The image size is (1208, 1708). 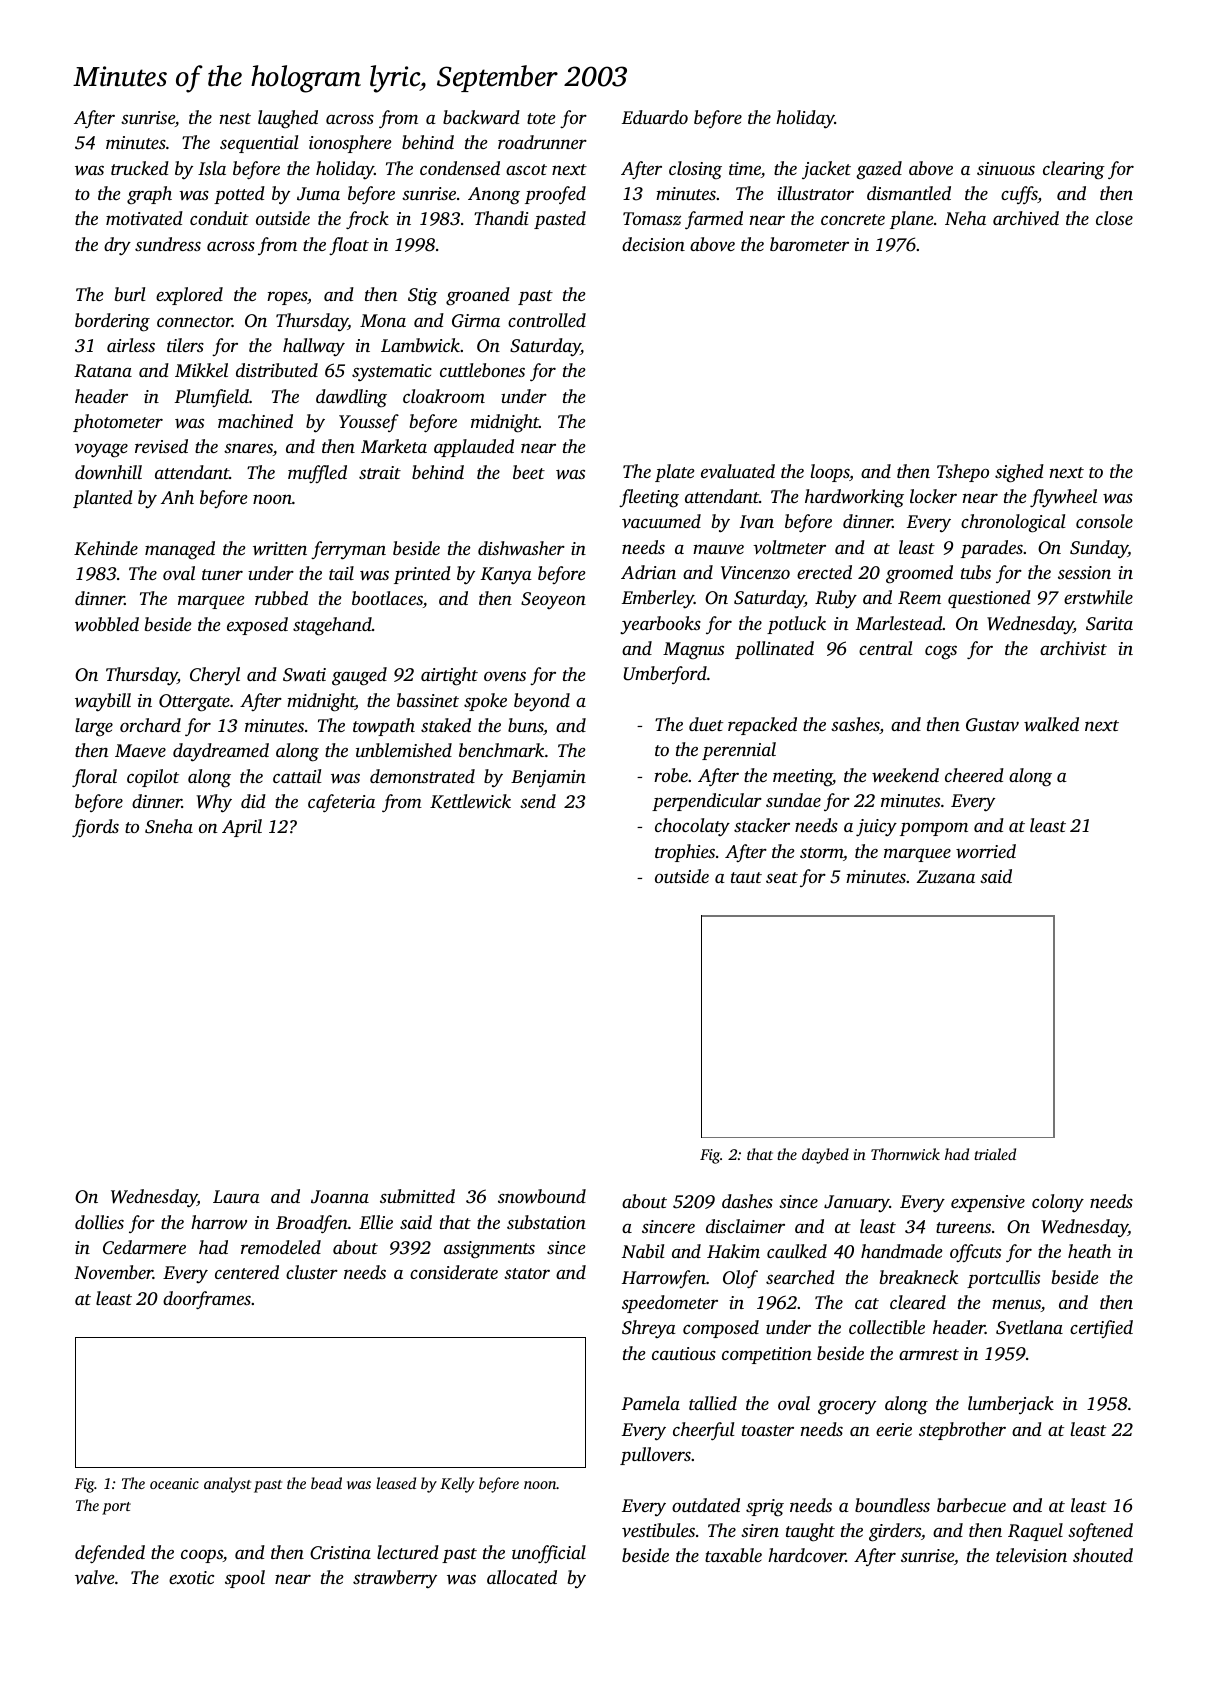 I want to click on defended, so click(x=110, y=1554).
